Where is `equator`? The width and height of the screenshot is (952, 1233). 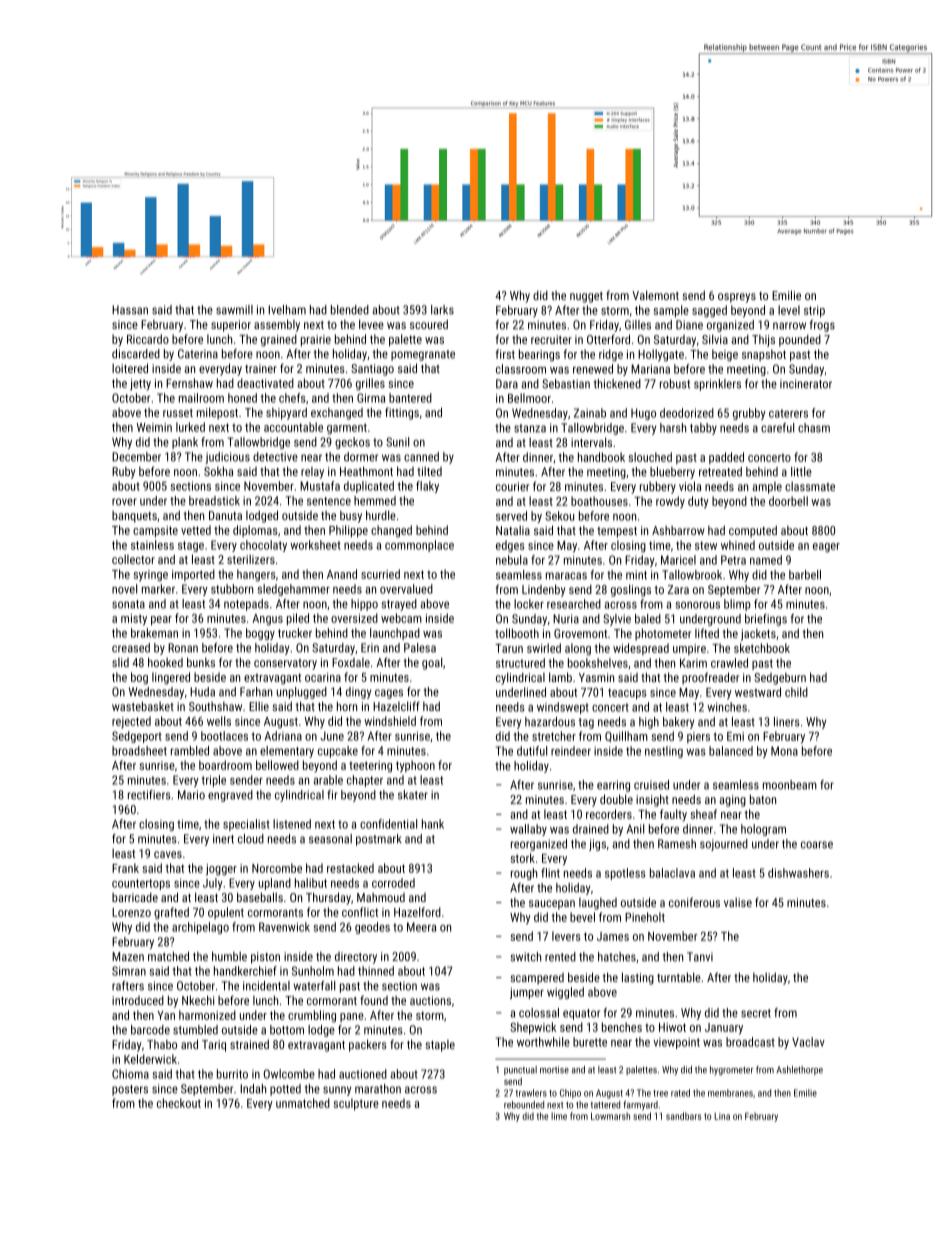
equator is located at coordinates (581, 1014).
